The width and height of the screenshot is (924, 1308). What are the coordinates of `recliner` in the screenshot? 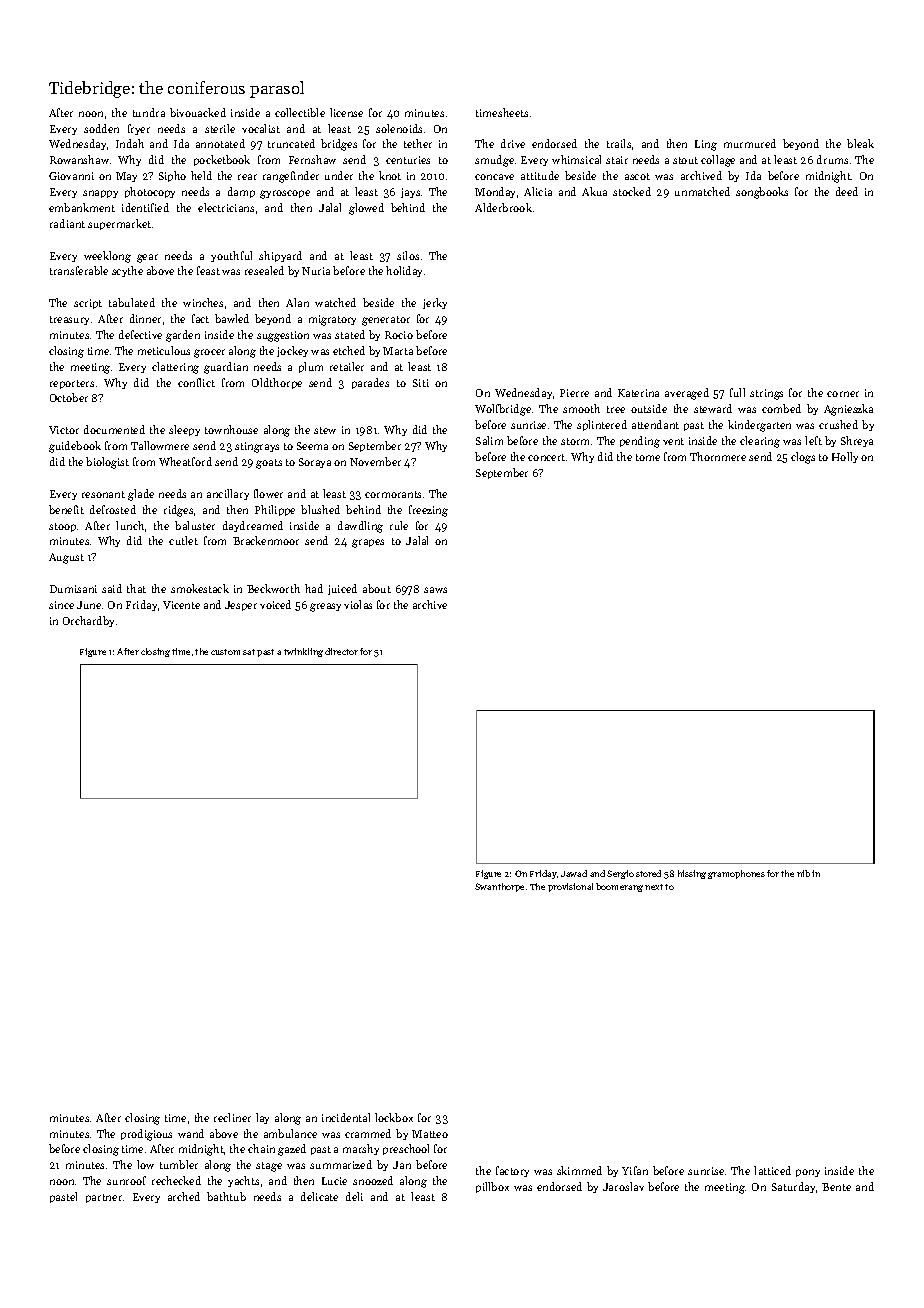 It's located at (232, 1117).
